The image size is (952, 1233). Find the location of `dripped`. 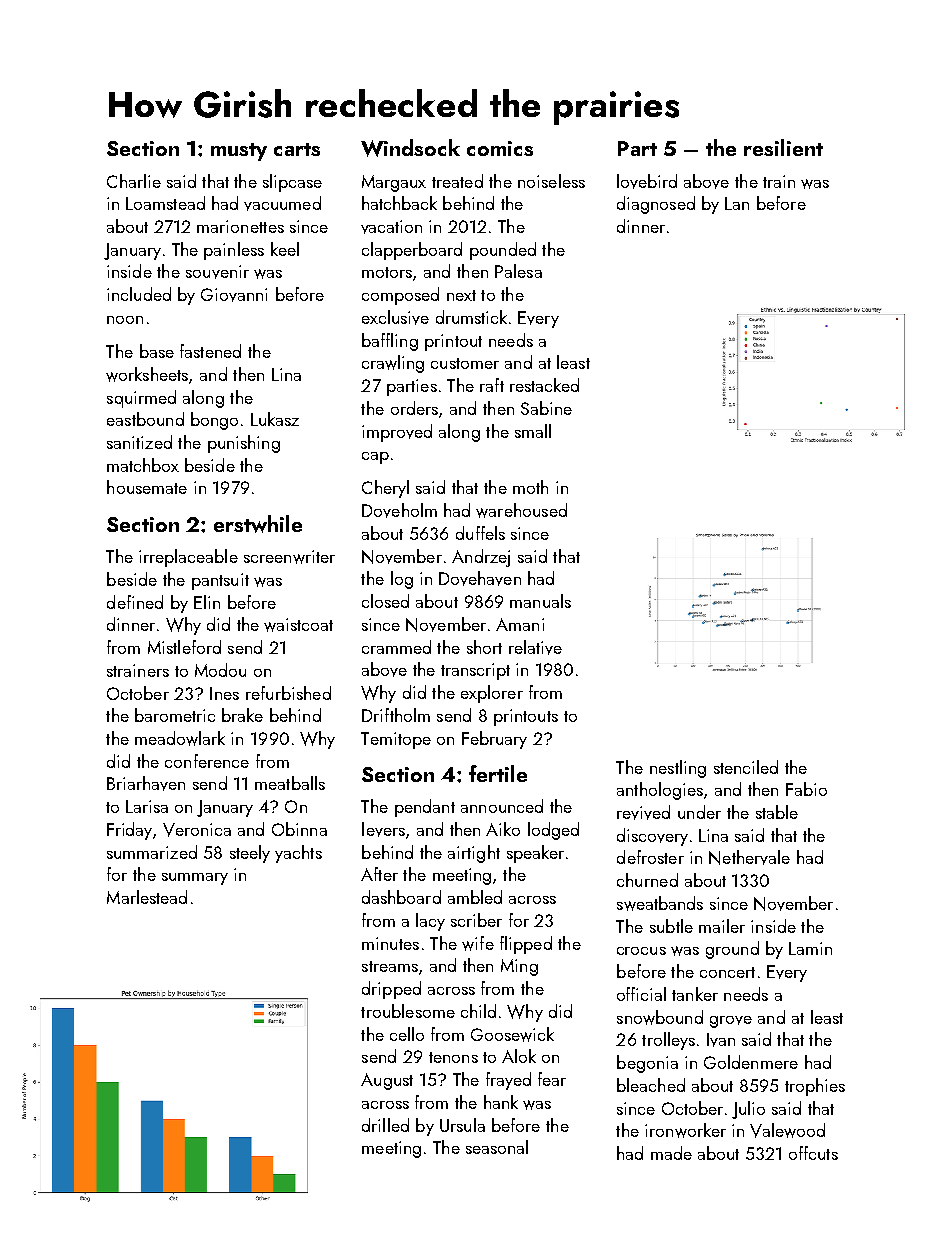

dripped is located at coordinates (391, 990).
